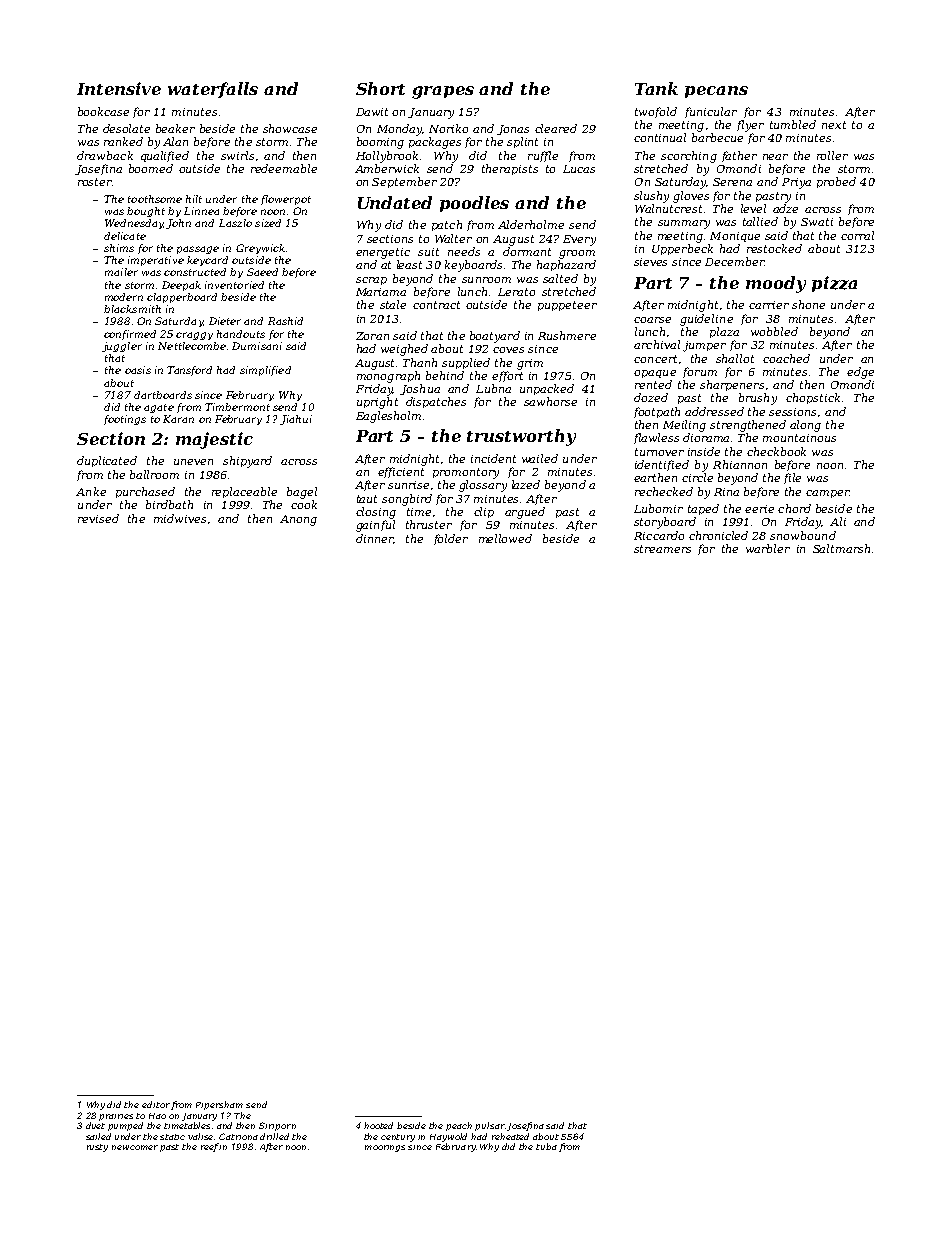  I want to click on Saltmarsh, so click(841, 548).
